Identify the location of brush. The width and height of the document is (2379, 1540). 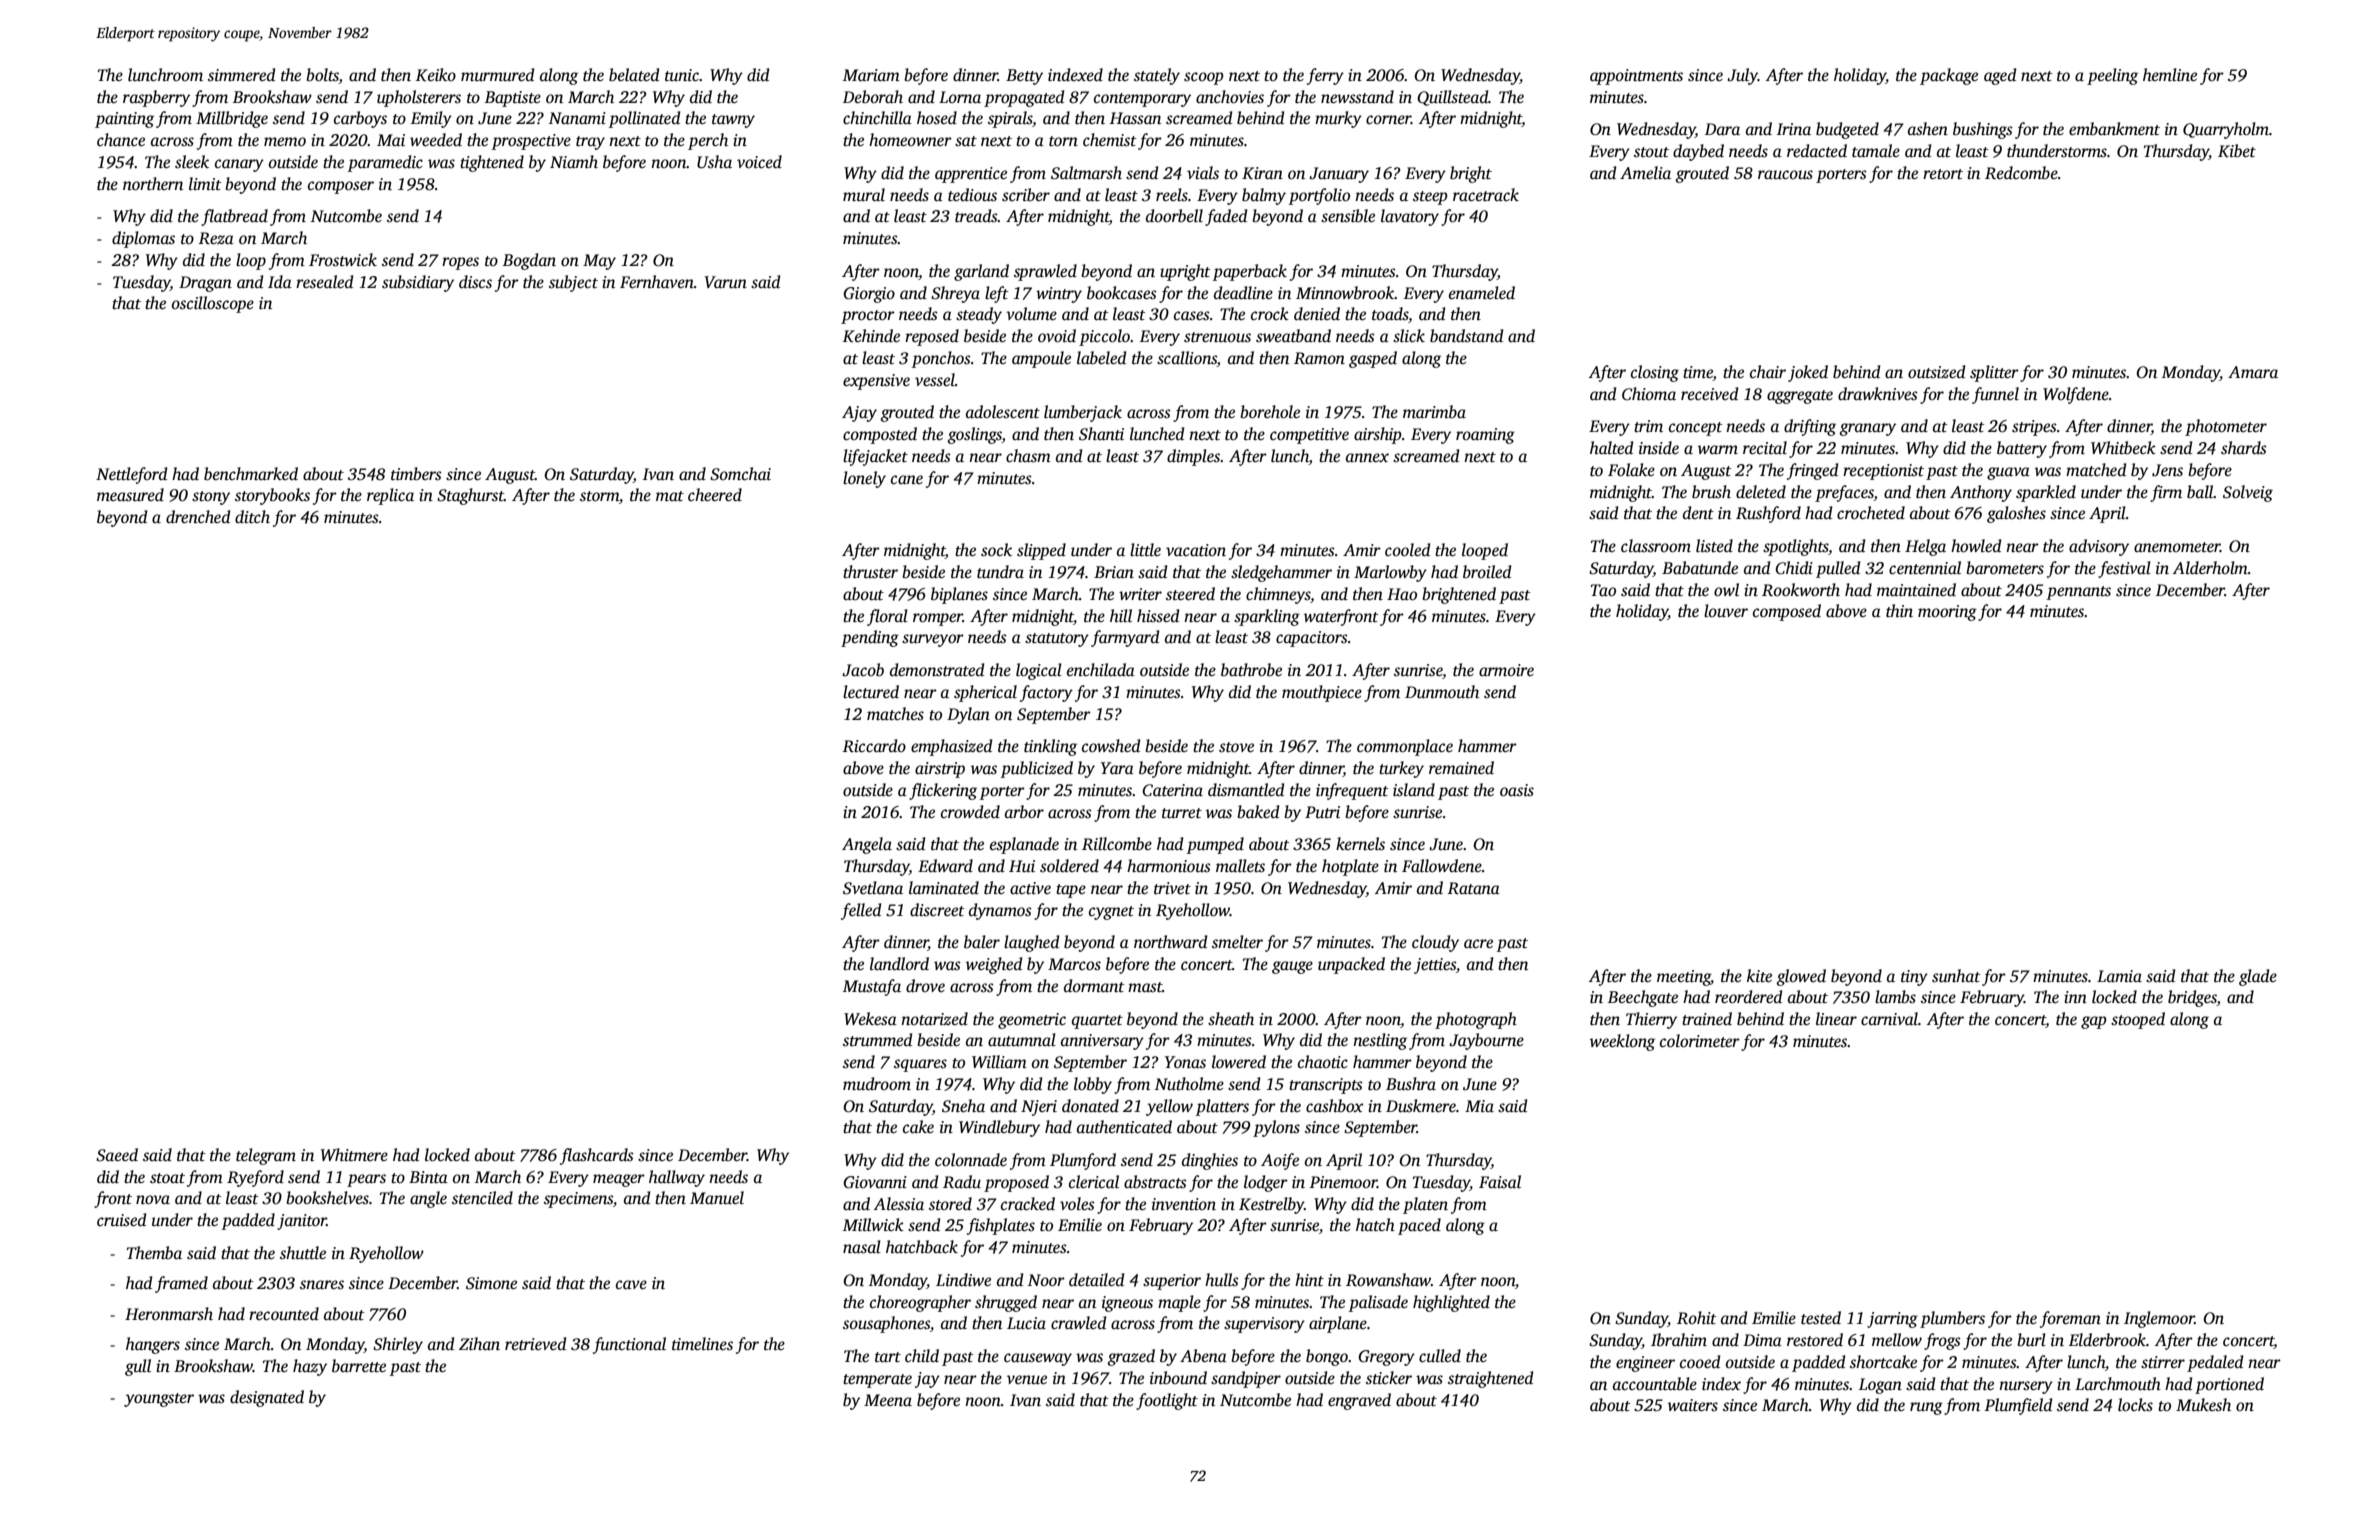
(1711, 492).
